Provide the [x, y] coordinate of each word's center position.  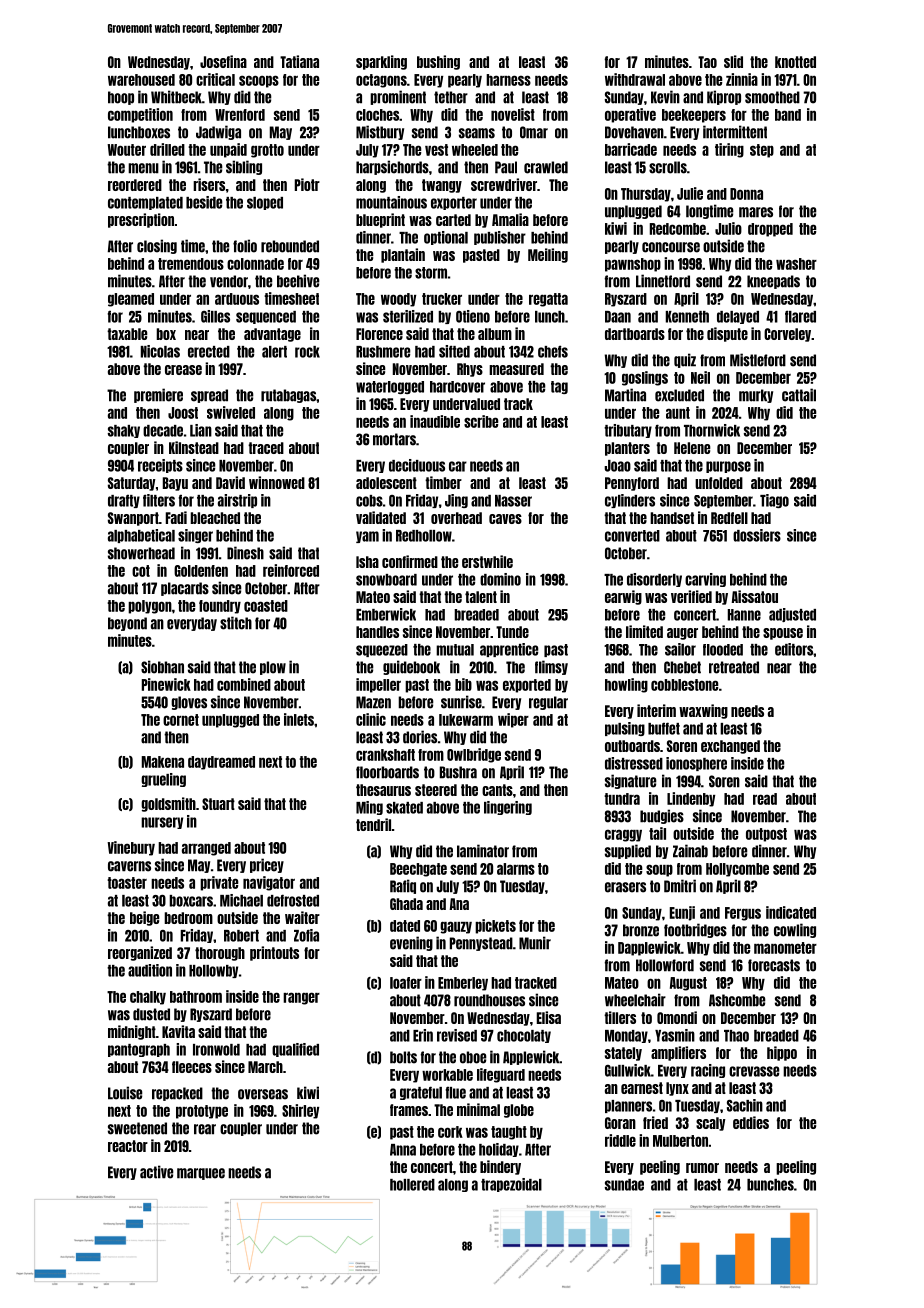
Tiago [774, 501]
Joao [617, 466]
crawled [546, 167]
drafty [124, 501]
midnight [132, 1032]
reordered [135, 185]
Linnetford [663, 281]
